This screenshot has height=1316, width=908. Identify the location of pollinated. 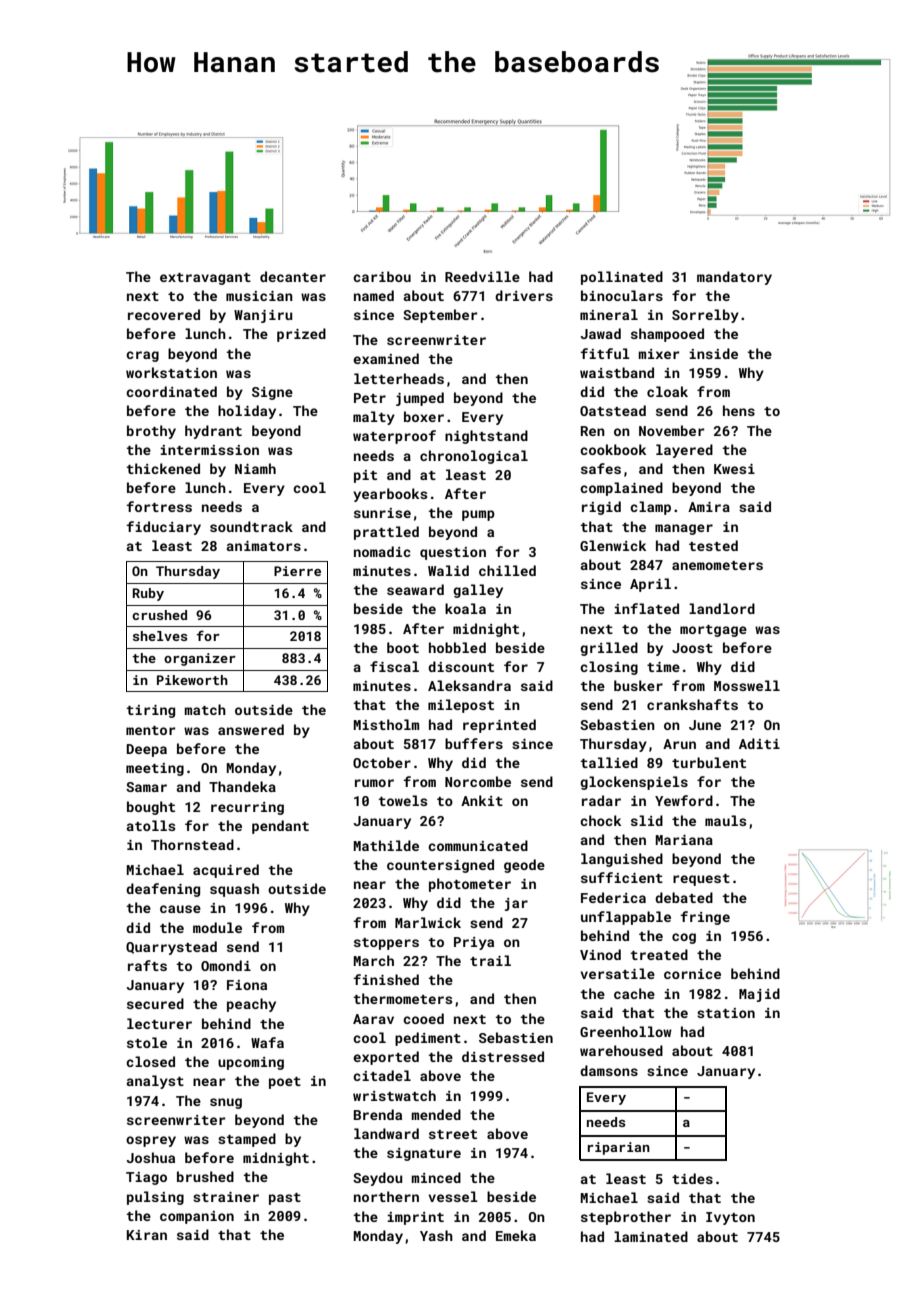
(622, 278).
